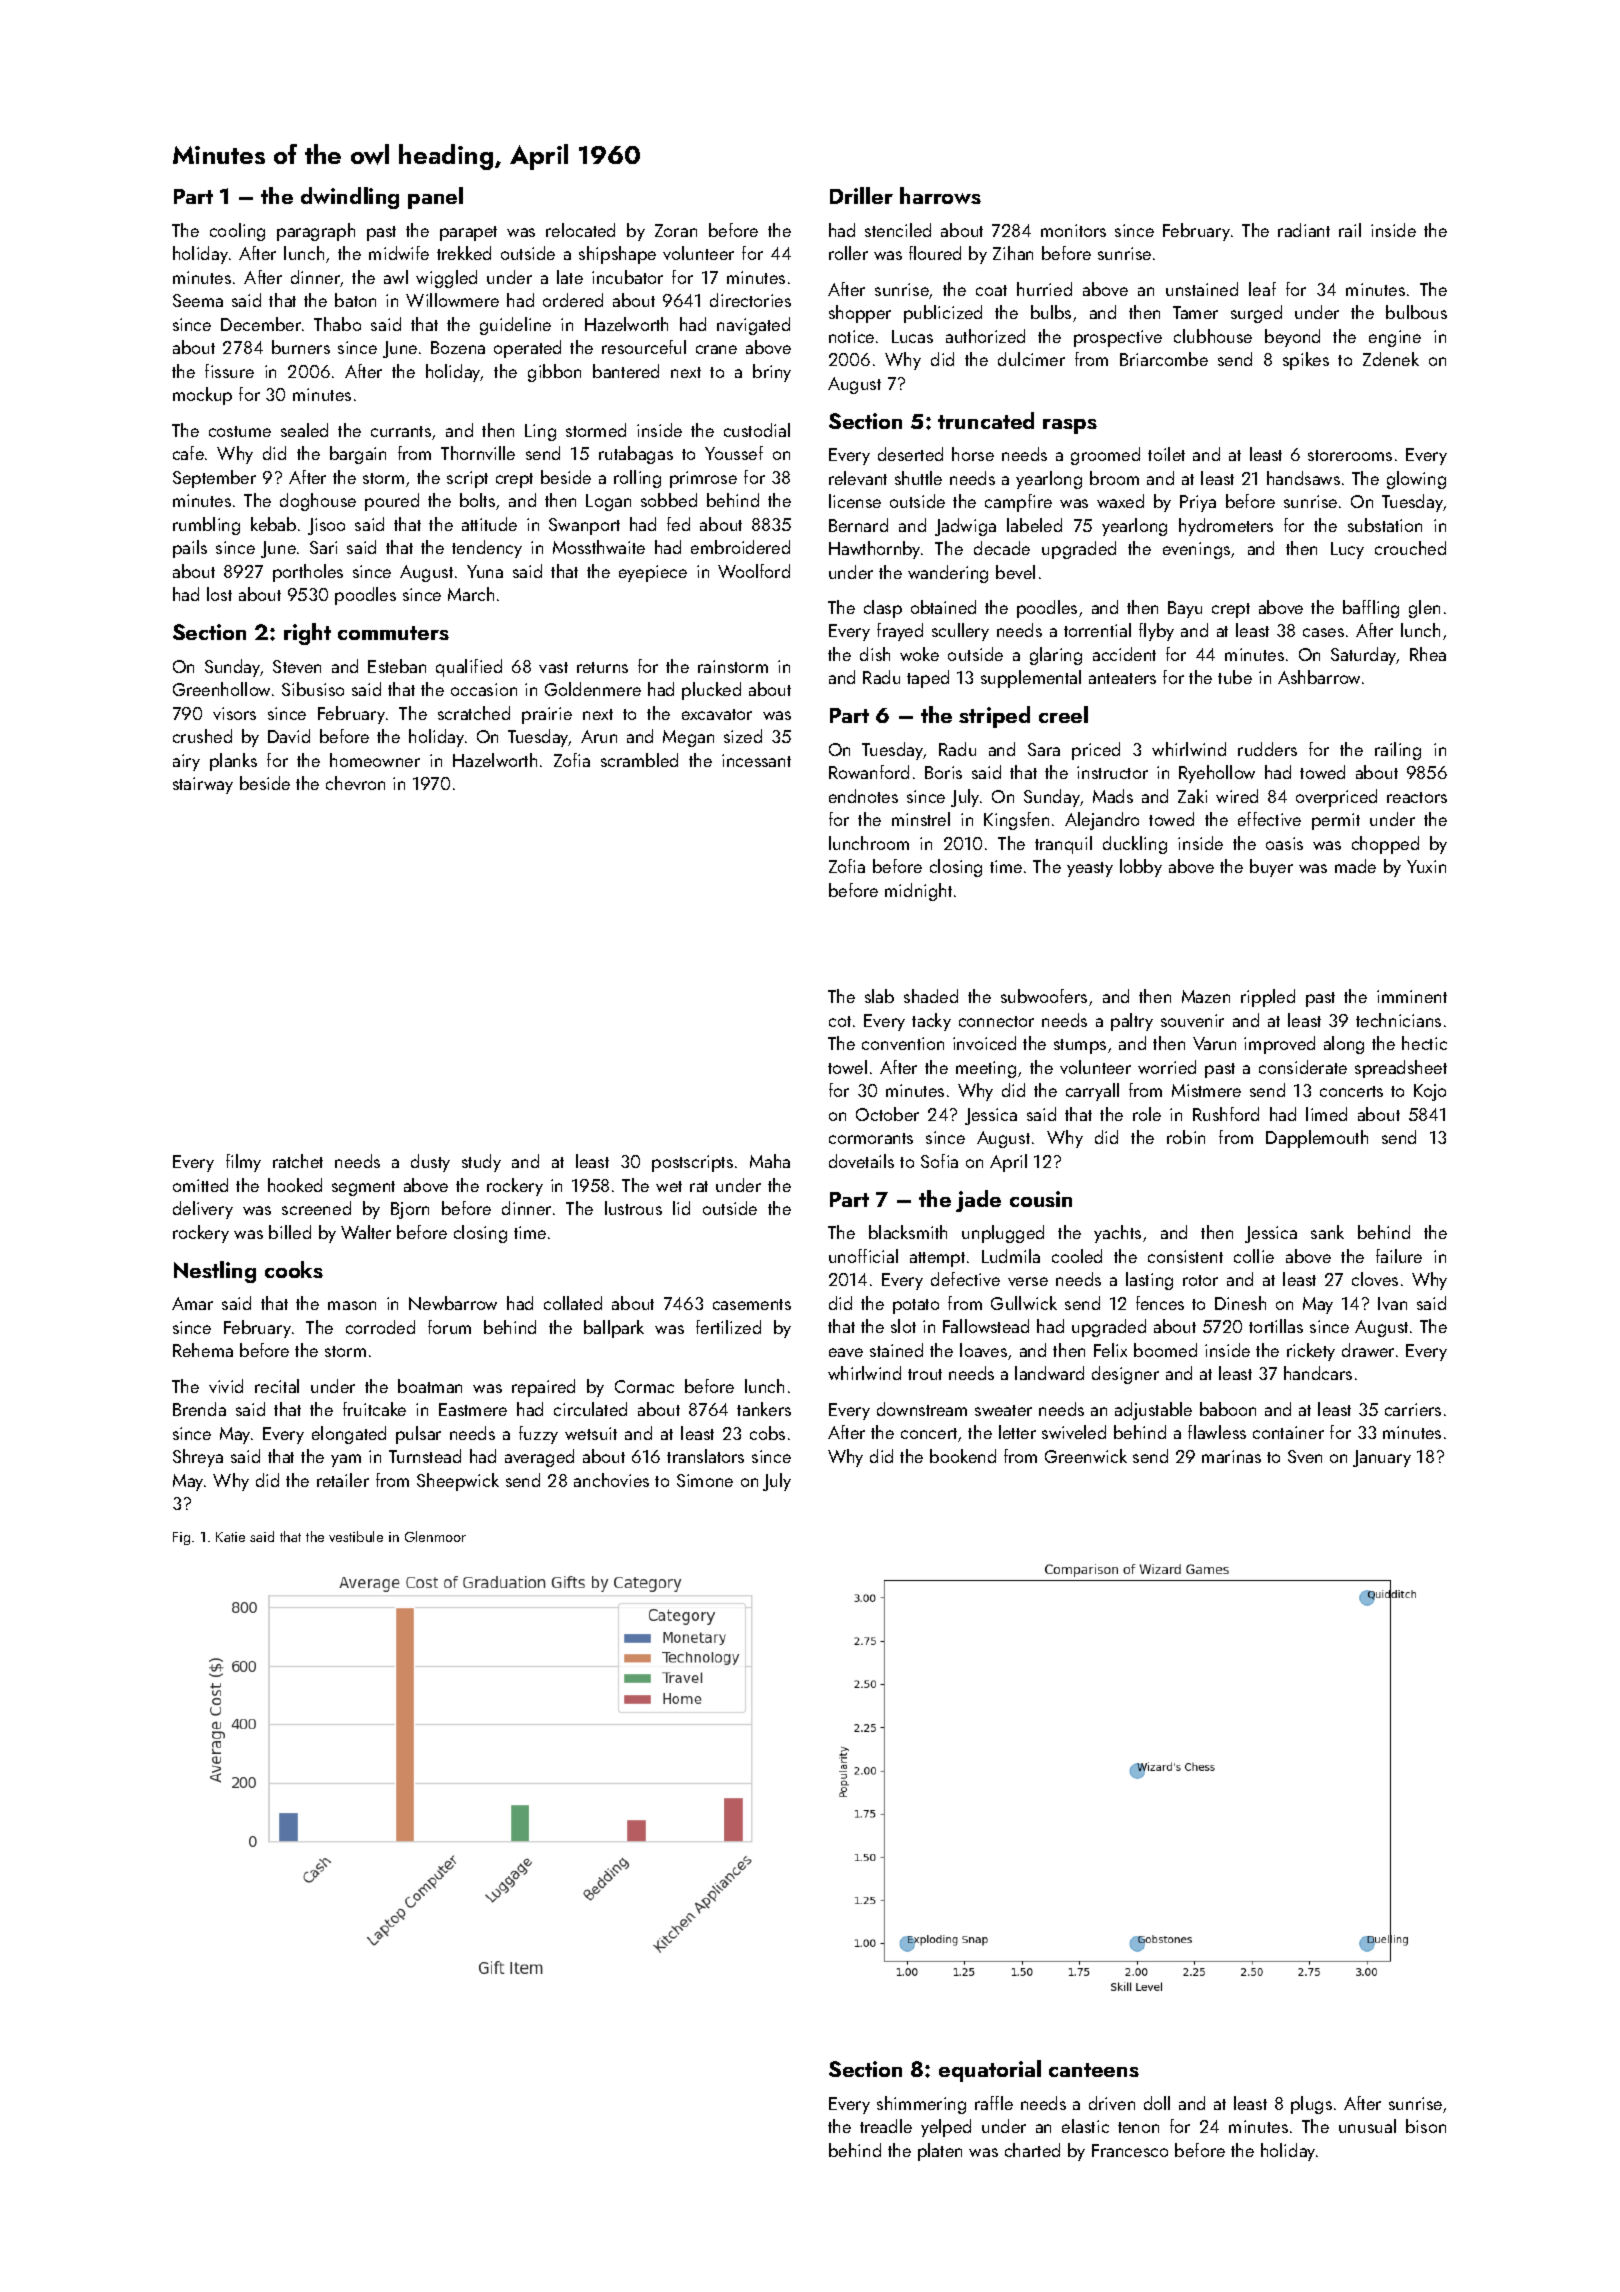 This page has width=1620, height=2292. Describe the element at coordinates (705, 1480) in the page. I see `Simone` at that location.
